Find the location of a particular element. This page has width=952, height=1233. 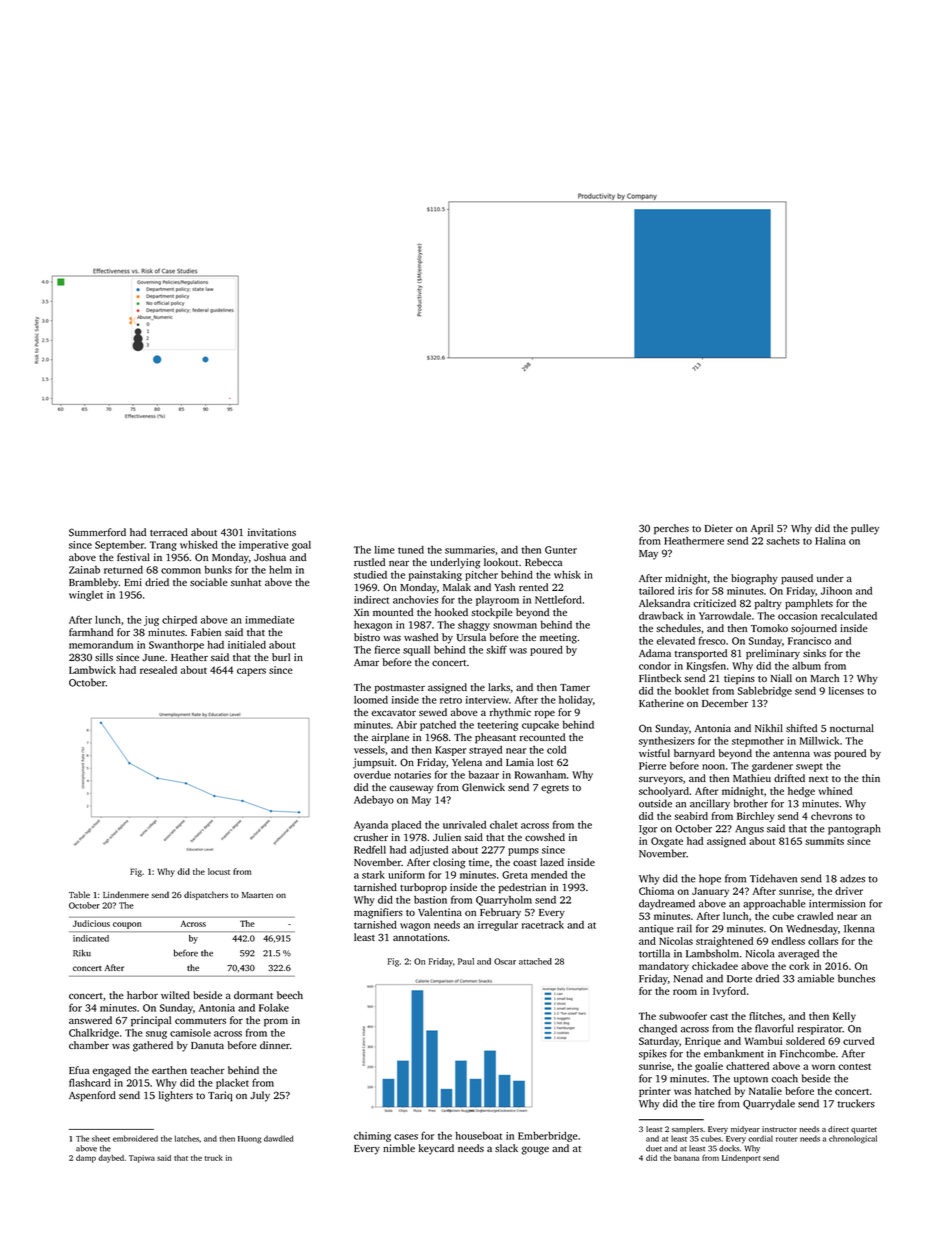

Chioma is located at coordinates (656, 891).
